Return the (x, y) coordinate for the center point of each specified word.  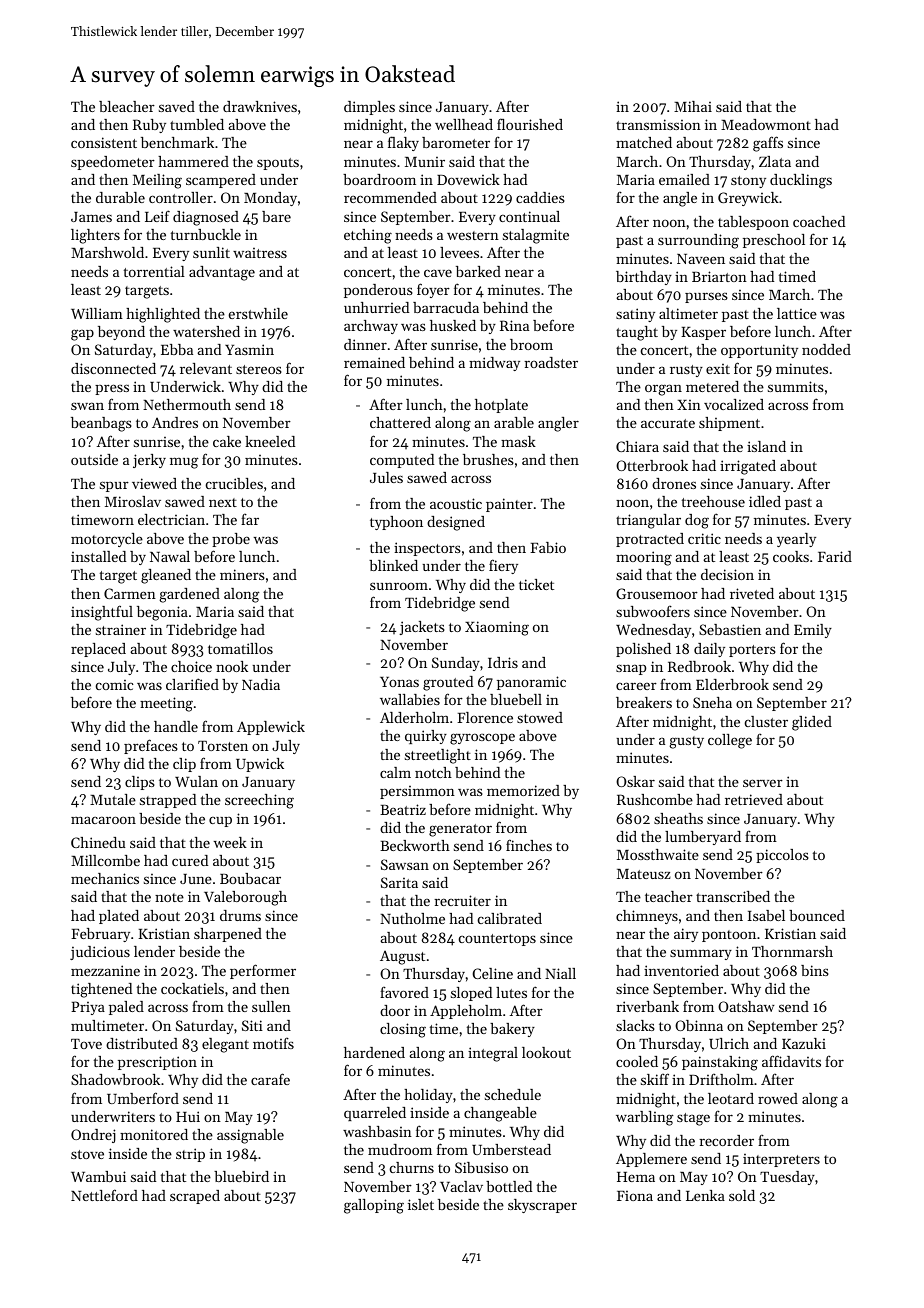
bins (815, 970)
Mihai (693, 106)
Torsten (223, 746)
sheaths (678, 818)
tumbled (197, 124)
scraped (195, 1197)
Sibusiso (481, 1167)
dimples (369, 108)
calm (395, 772)
